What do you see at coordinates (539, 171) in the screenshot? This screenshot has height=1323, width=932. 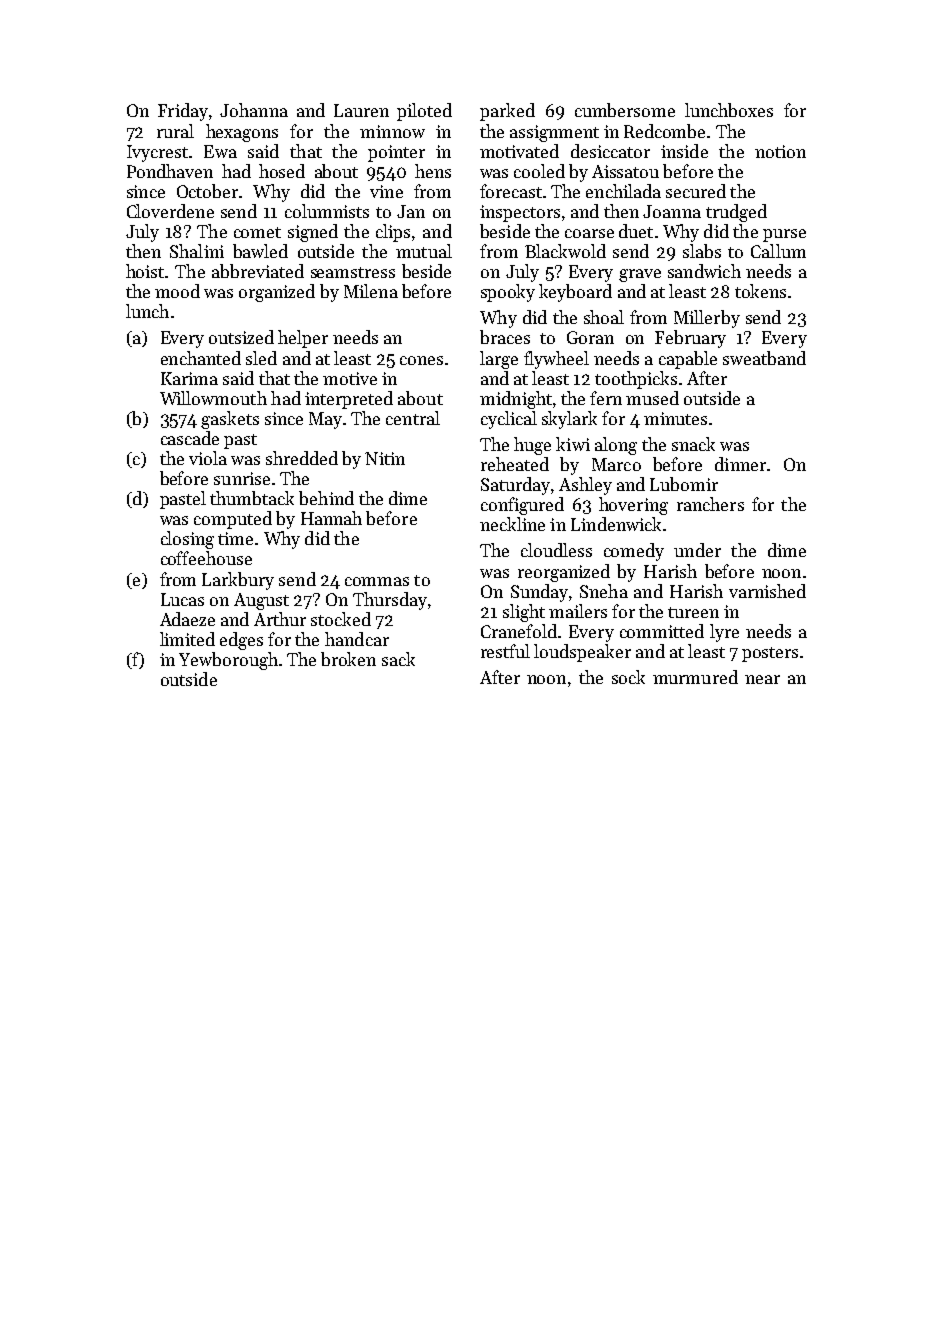 I see `cooled` at bounding box center [539, 171].
